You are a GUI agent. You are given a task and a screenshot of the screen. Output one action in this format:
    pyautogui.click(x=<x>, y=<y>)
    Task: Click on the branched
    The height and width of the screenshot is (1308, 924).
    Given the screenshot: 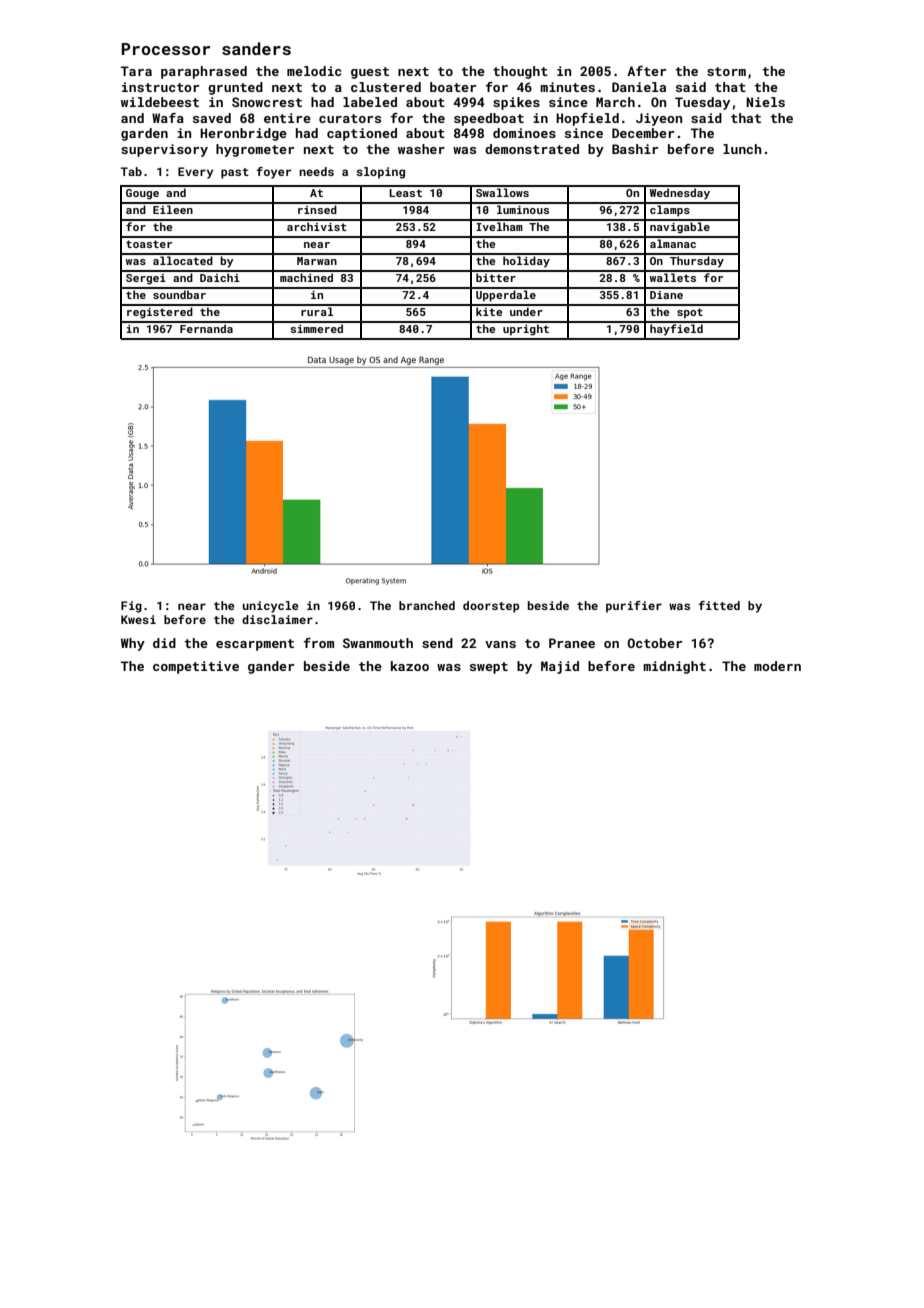 What is the action you would take?
    pyautogui.click(x=427, y=605)
